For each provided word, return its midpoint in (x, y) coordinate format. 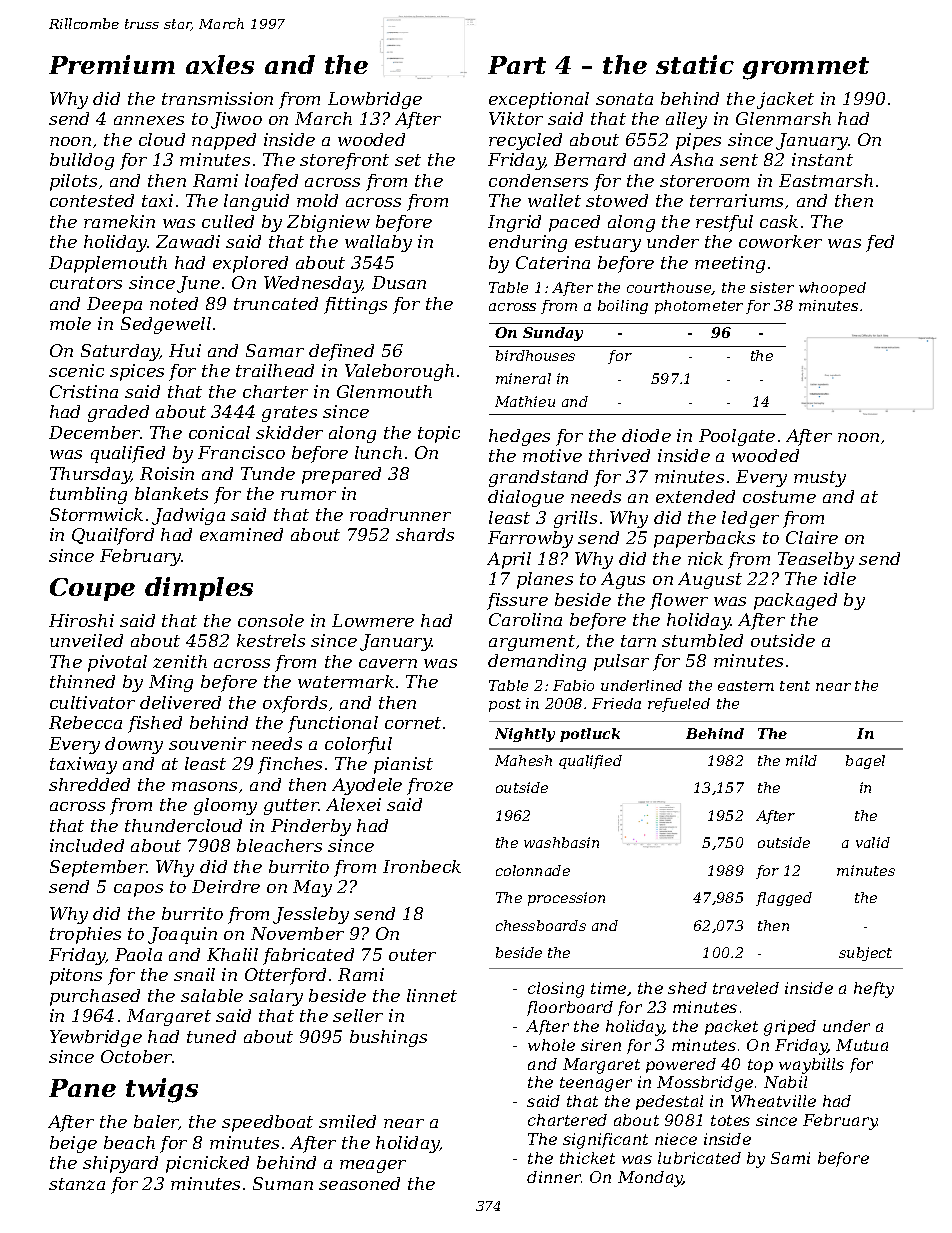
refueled (679, 705)
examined (241, 534)
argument (532, 643)
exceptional (539, 100)
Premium (112, 64)
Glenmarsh (783, 118)
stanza (77, 1184)
